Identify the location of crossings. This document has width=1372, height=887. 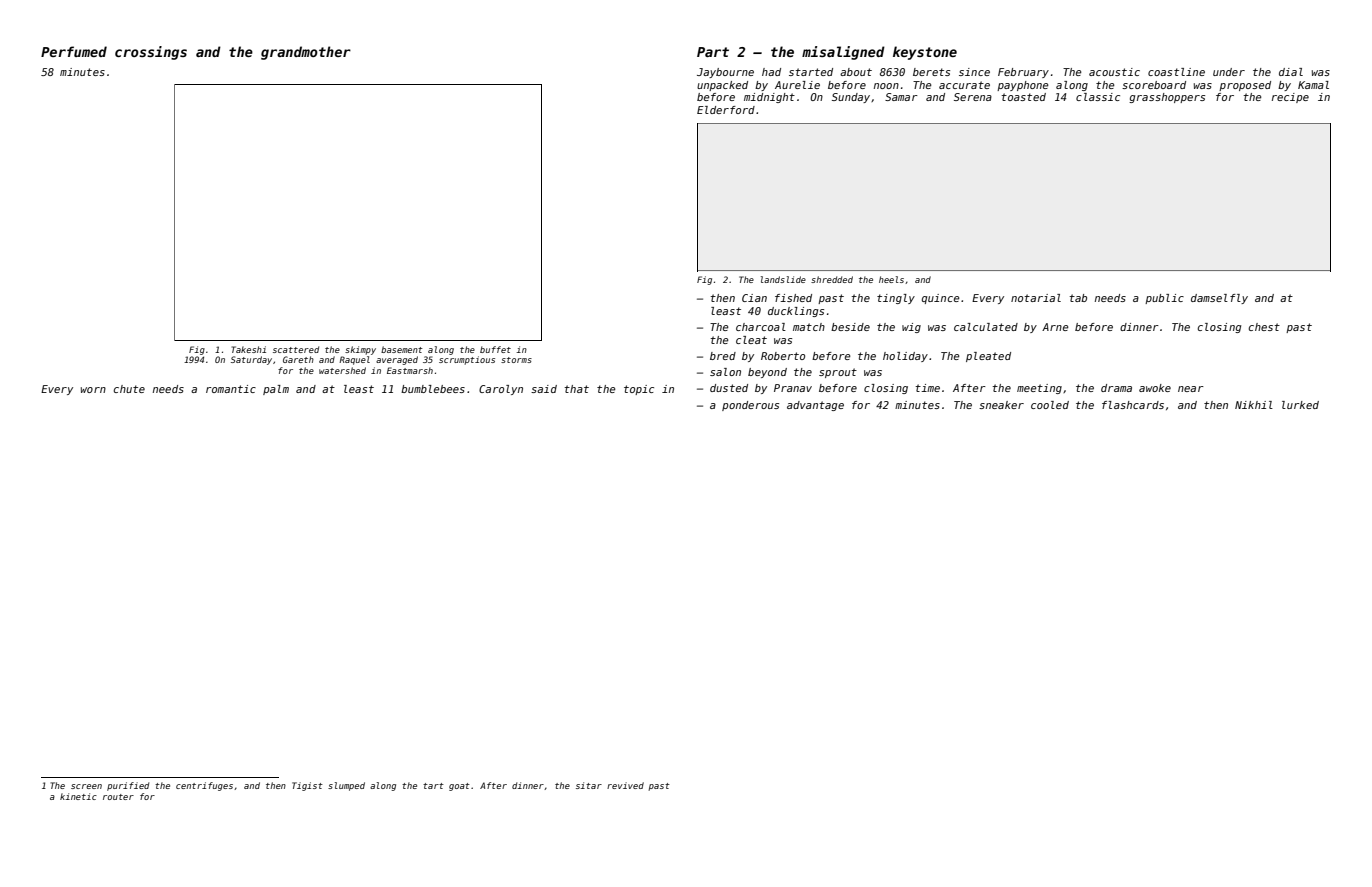
(151, 53).
